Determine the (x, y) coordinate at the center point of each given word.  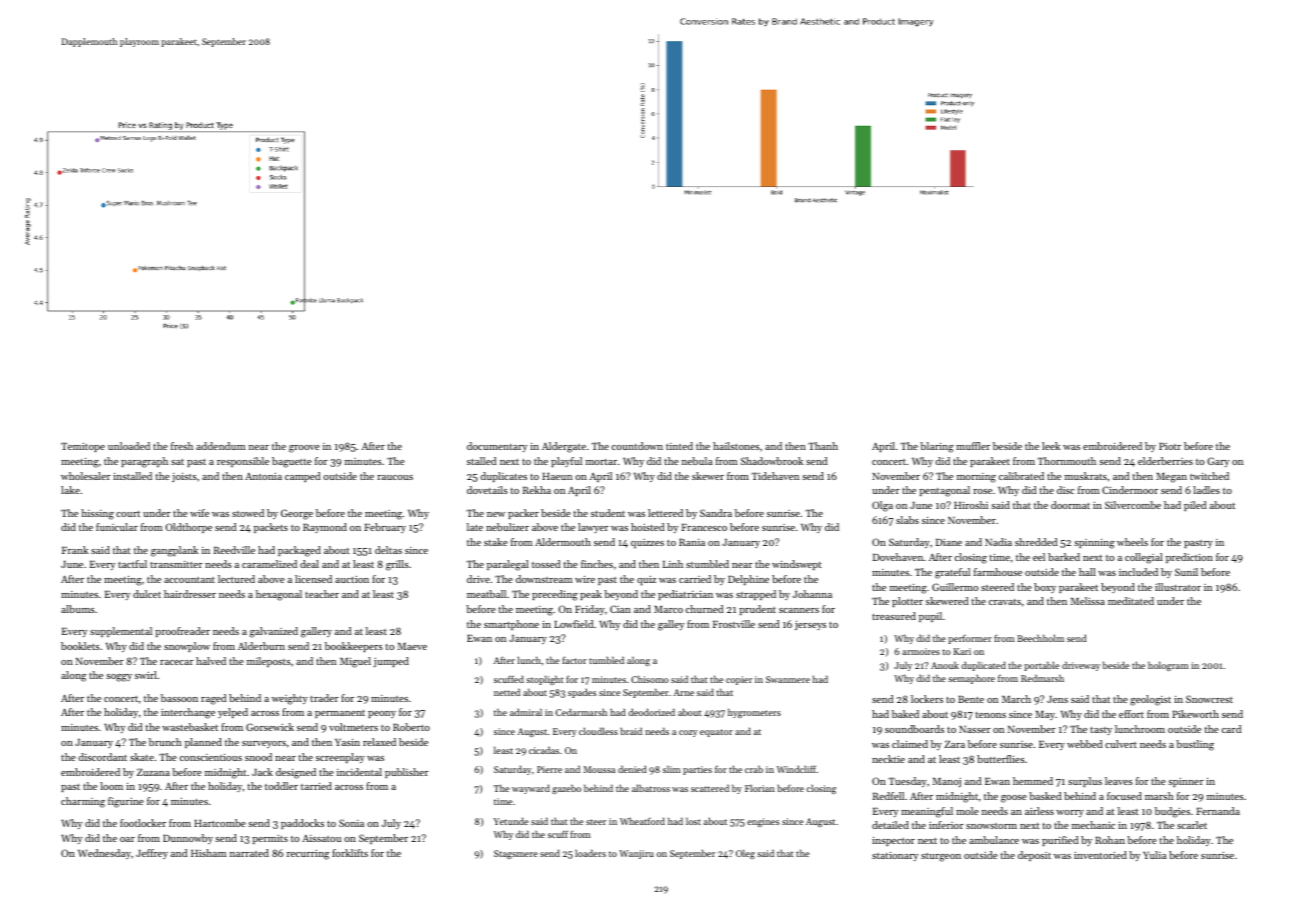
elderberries (1165, 461)
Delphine (748, 580)
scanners (799, 610)
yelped (233, 713)
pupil (930, 617)
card (1231, 729)
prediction (1189, 558)
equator (716, 733)
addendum (220, 446)
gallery (316, 632)
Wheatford (642, 821)
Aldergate (564, 447)
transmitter (176, 564)
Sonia (351, 823)
